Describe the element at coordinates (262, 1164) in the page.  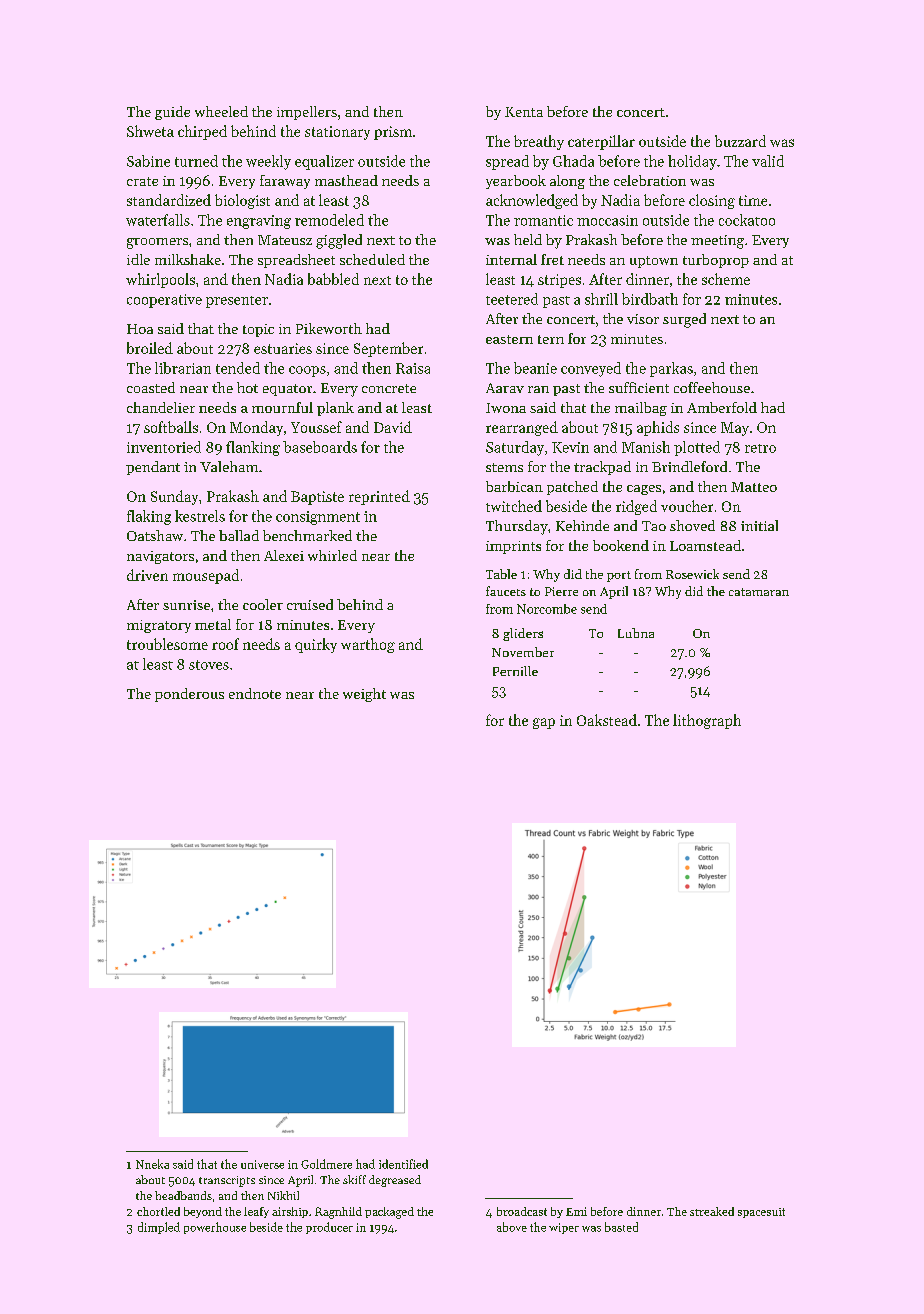
I see `universe` at that location.
